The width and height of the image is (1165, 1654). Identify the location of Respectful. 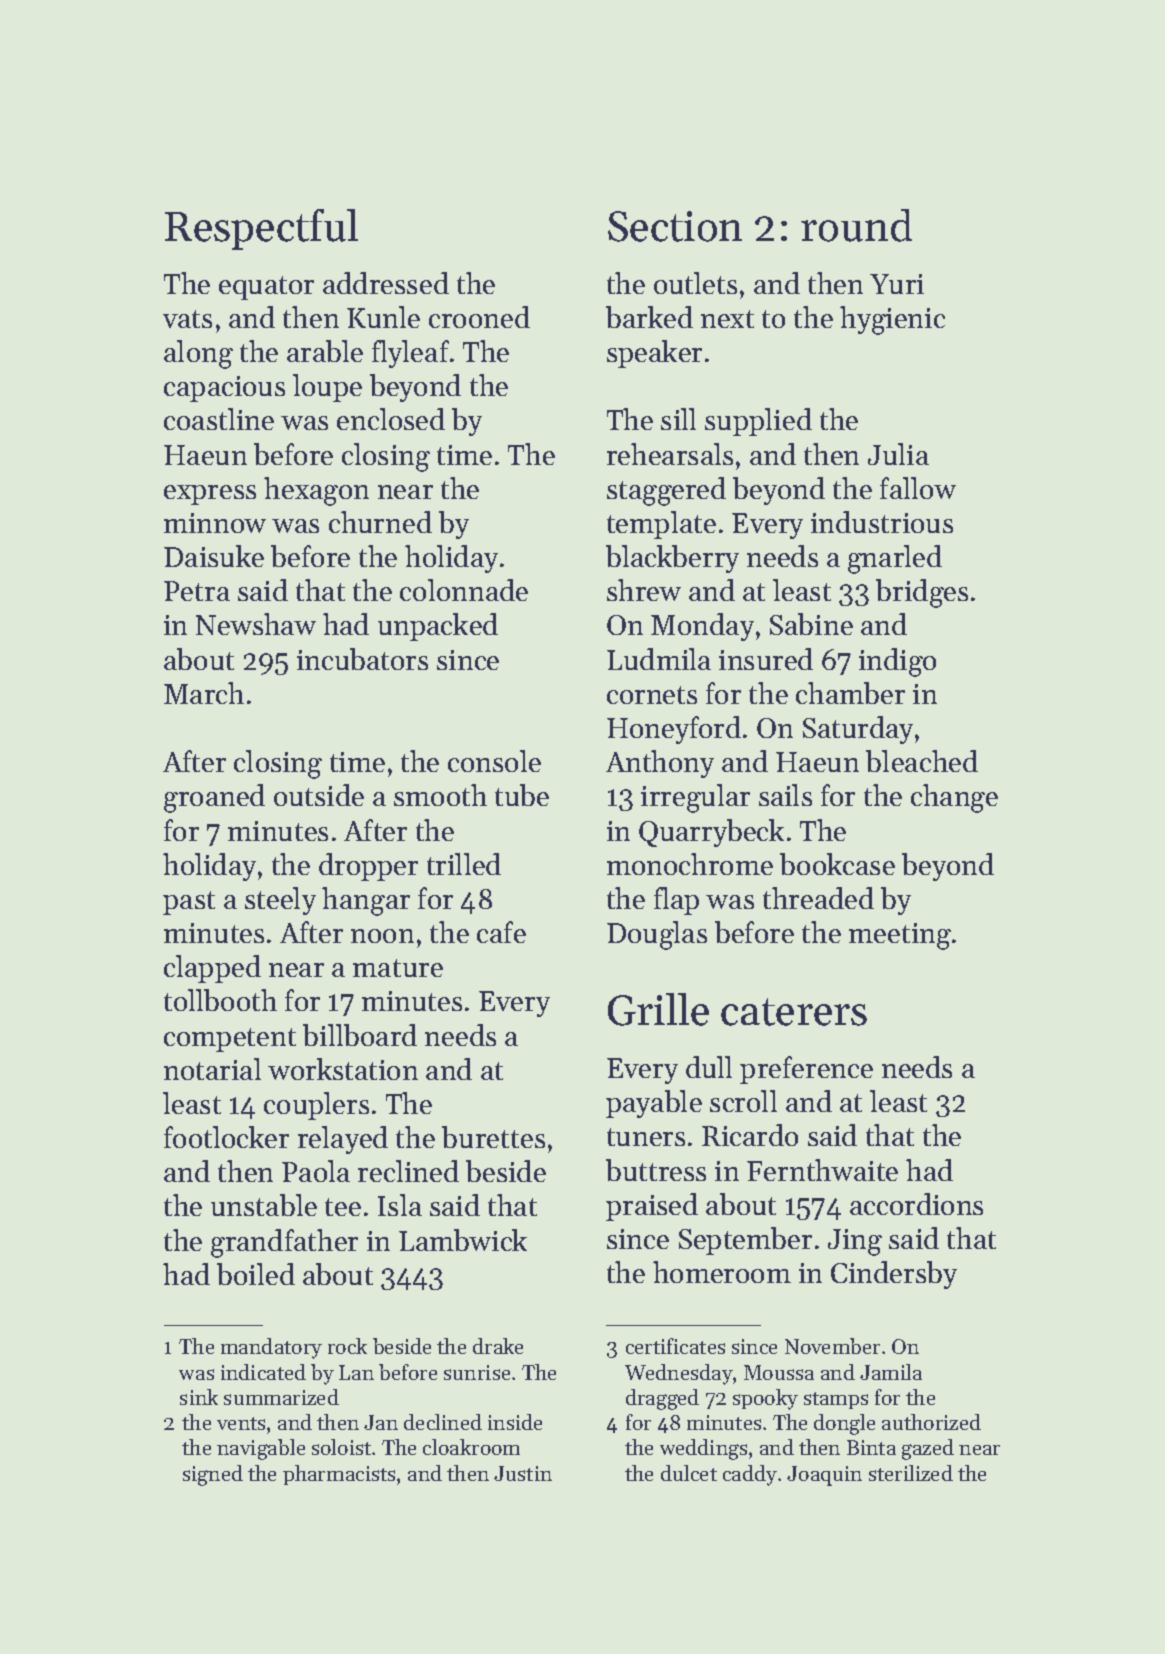
(261, 229).
